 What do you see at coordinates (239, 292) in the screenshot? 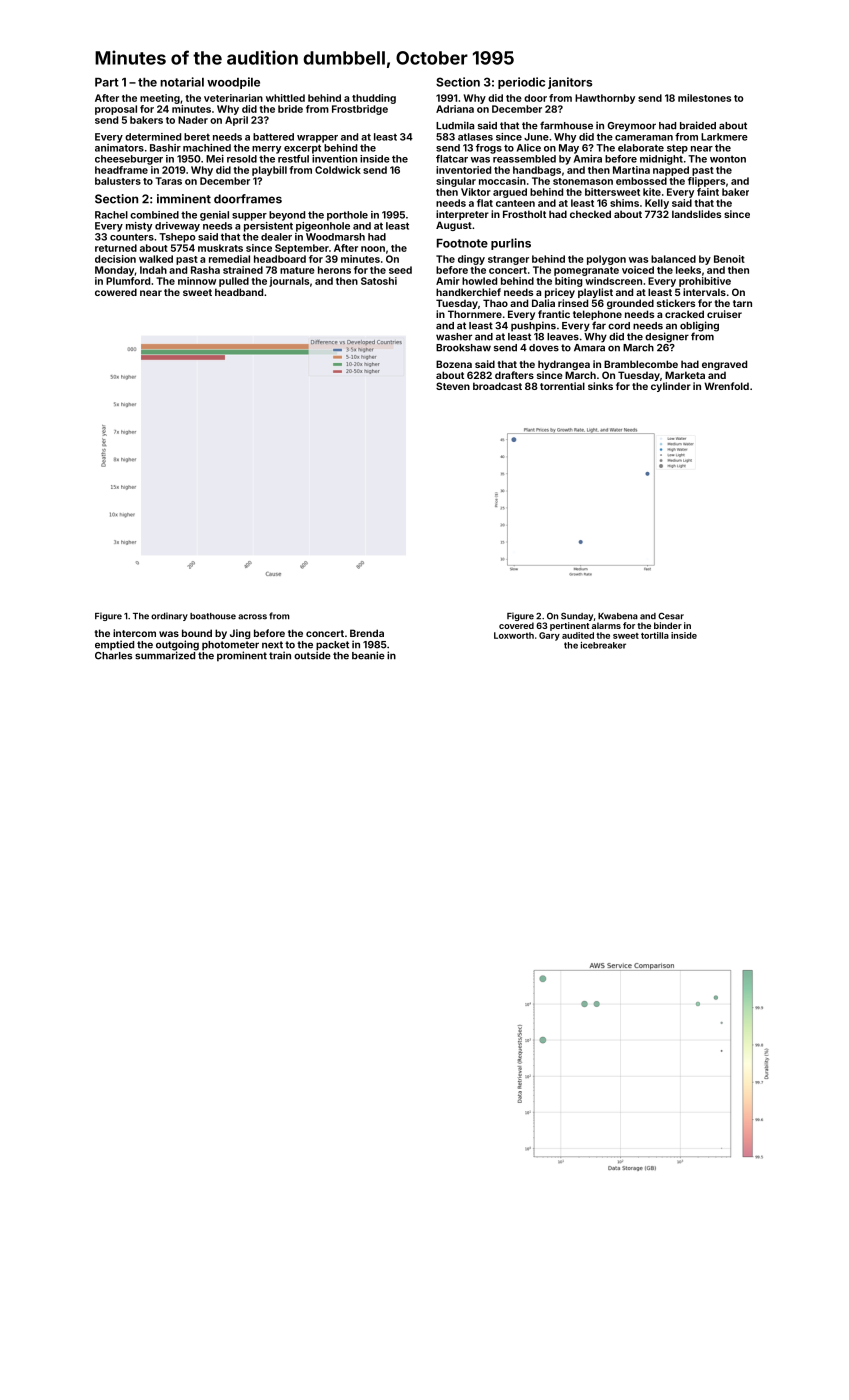
I see `headband` at bounding box center [239, 292].
